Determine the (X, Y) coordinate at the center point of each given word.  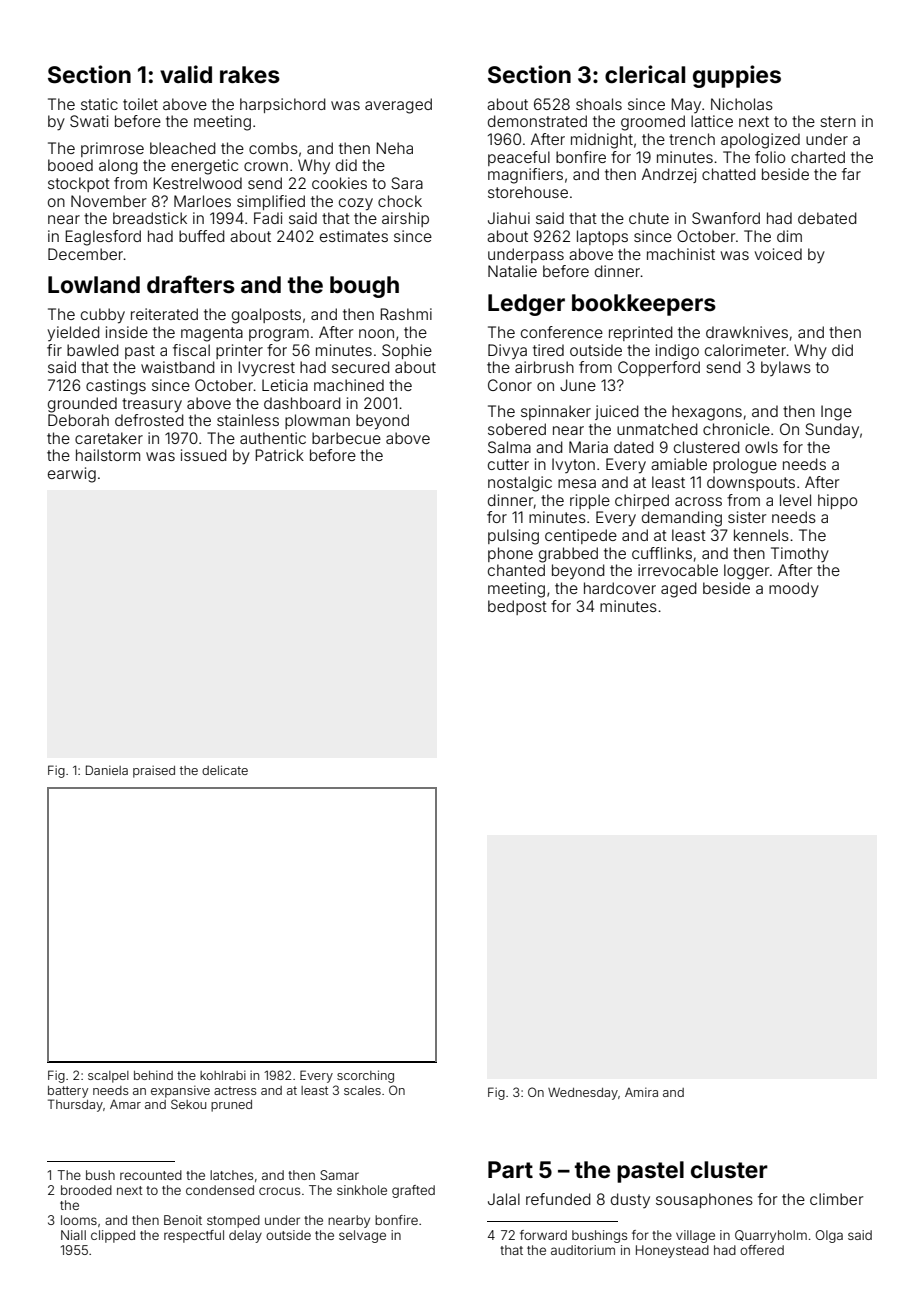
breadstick (150, 218)
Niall (73, 1235)
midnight (602, 141)
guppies (737, 76)
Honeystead (672, 1251)
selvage (362, 1236)
